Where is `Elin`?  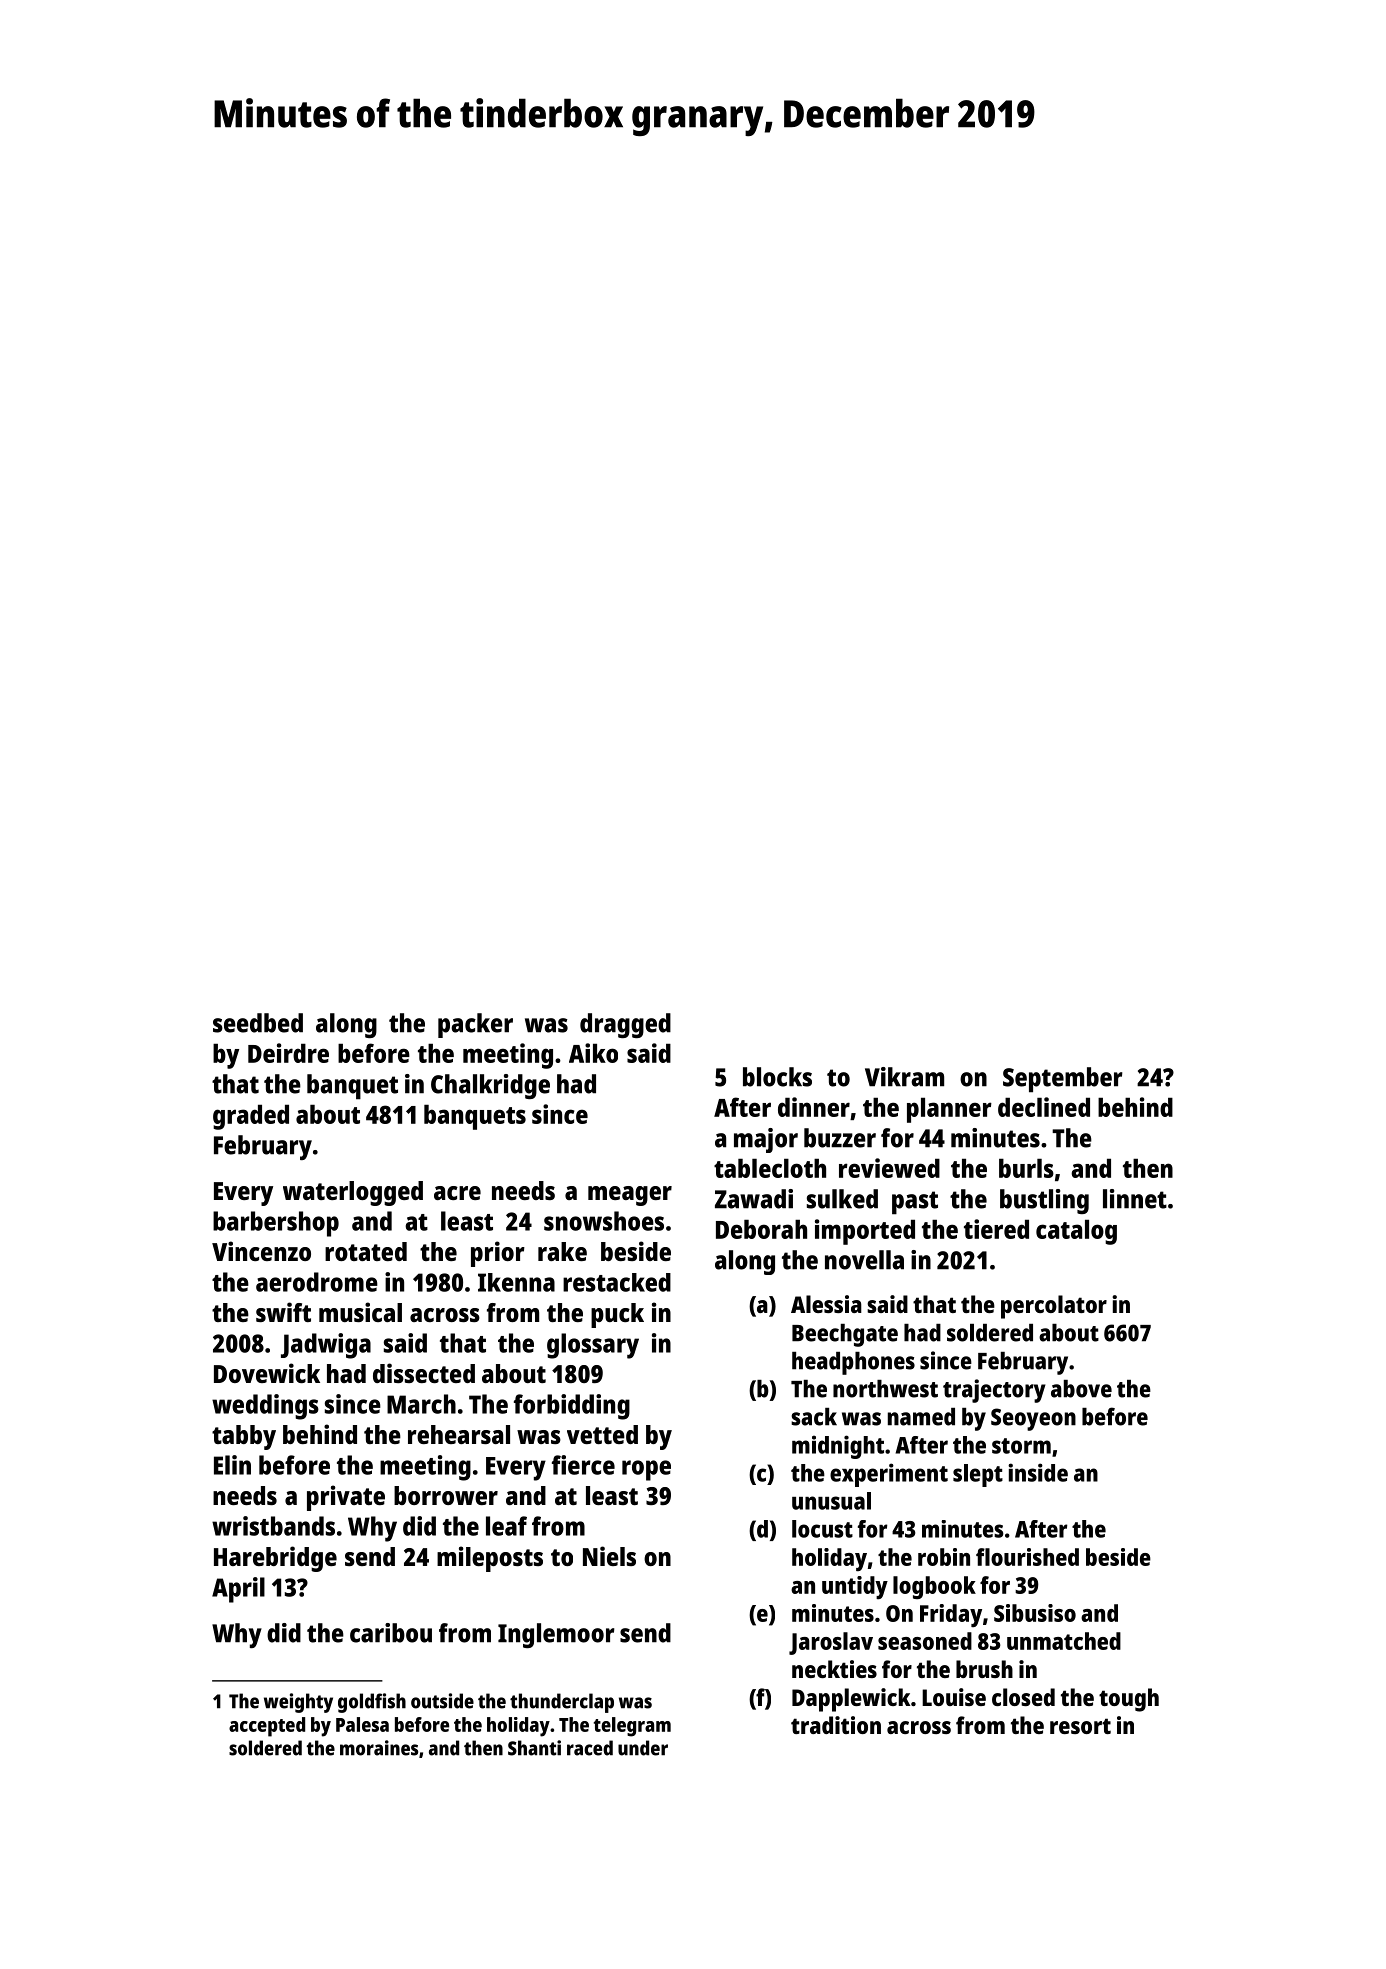
Elin is located at coordinates (232, 1465).
